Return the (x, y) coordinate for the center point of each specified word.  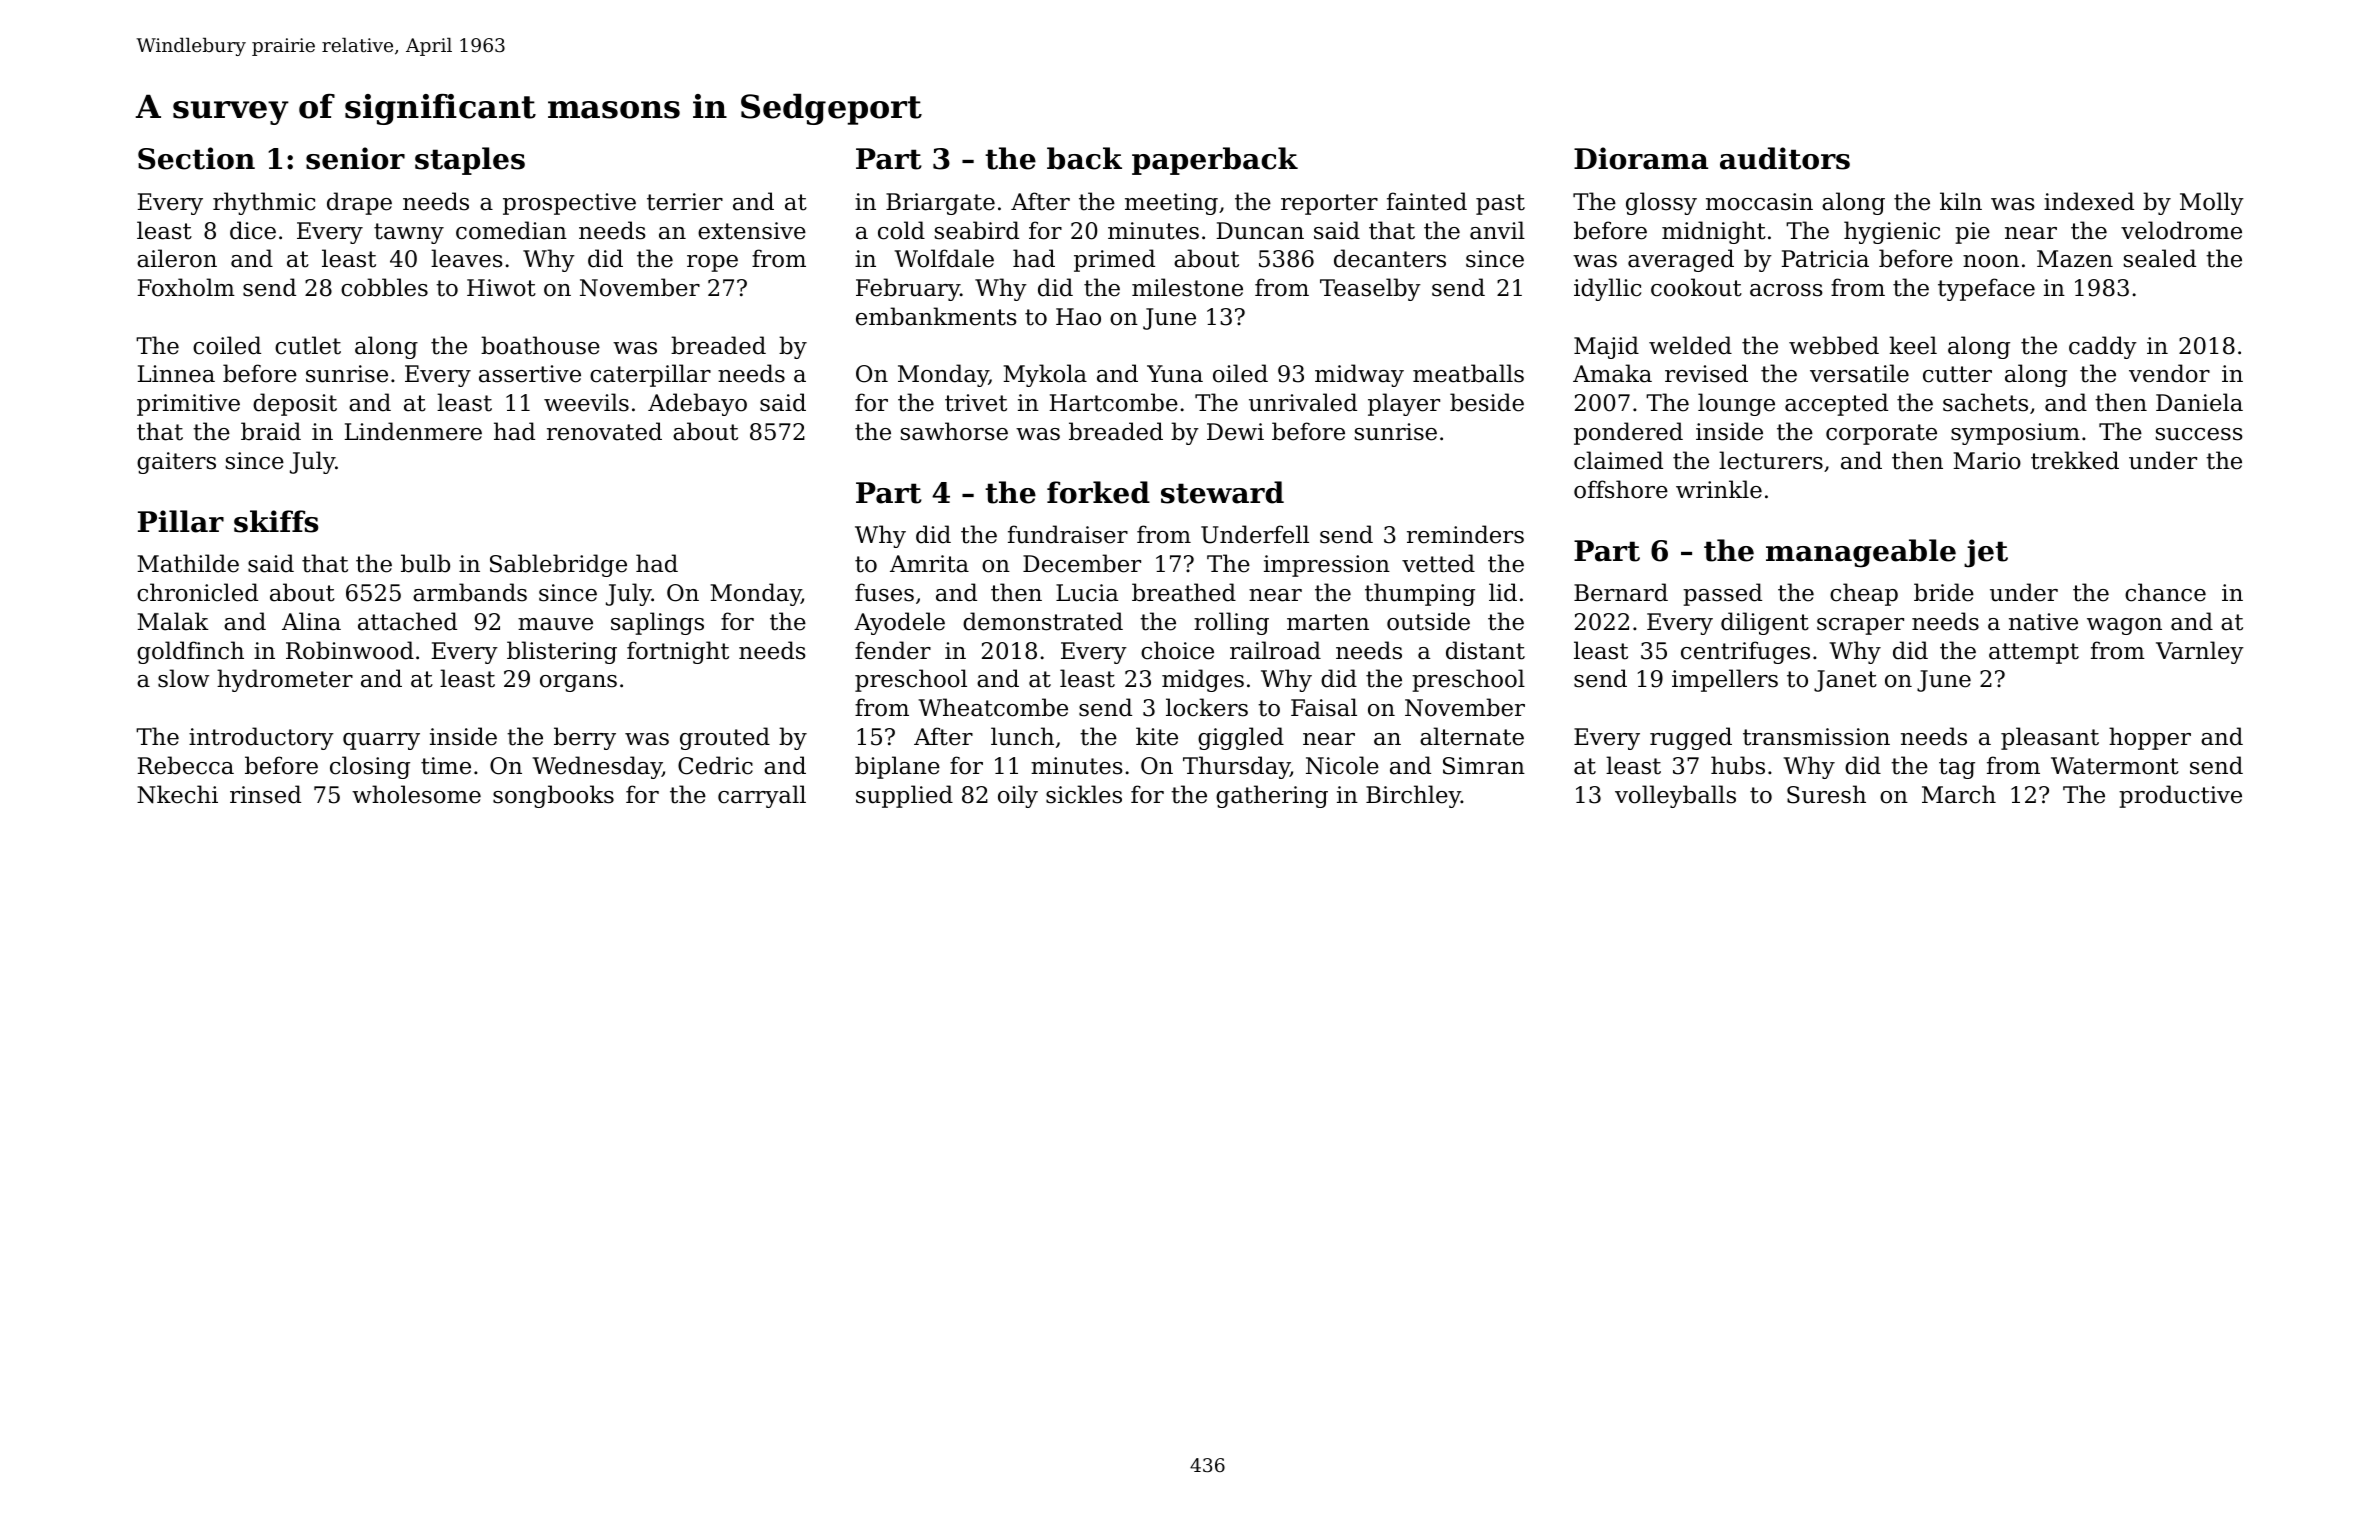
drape (359, 203)
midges (1203, 680)
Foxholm (186, 287)
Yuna (1175, 374)
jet (1986, 553)
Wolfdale (944, 258)
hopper (2150, 738)
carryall (762, 796)
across (1786, 290)
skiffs (276, 521)
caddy (2103, 347)
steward (1222, 492)
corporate (1881, 434)
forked (1098, 492)
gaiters (176, 463)
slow (183, 678)
